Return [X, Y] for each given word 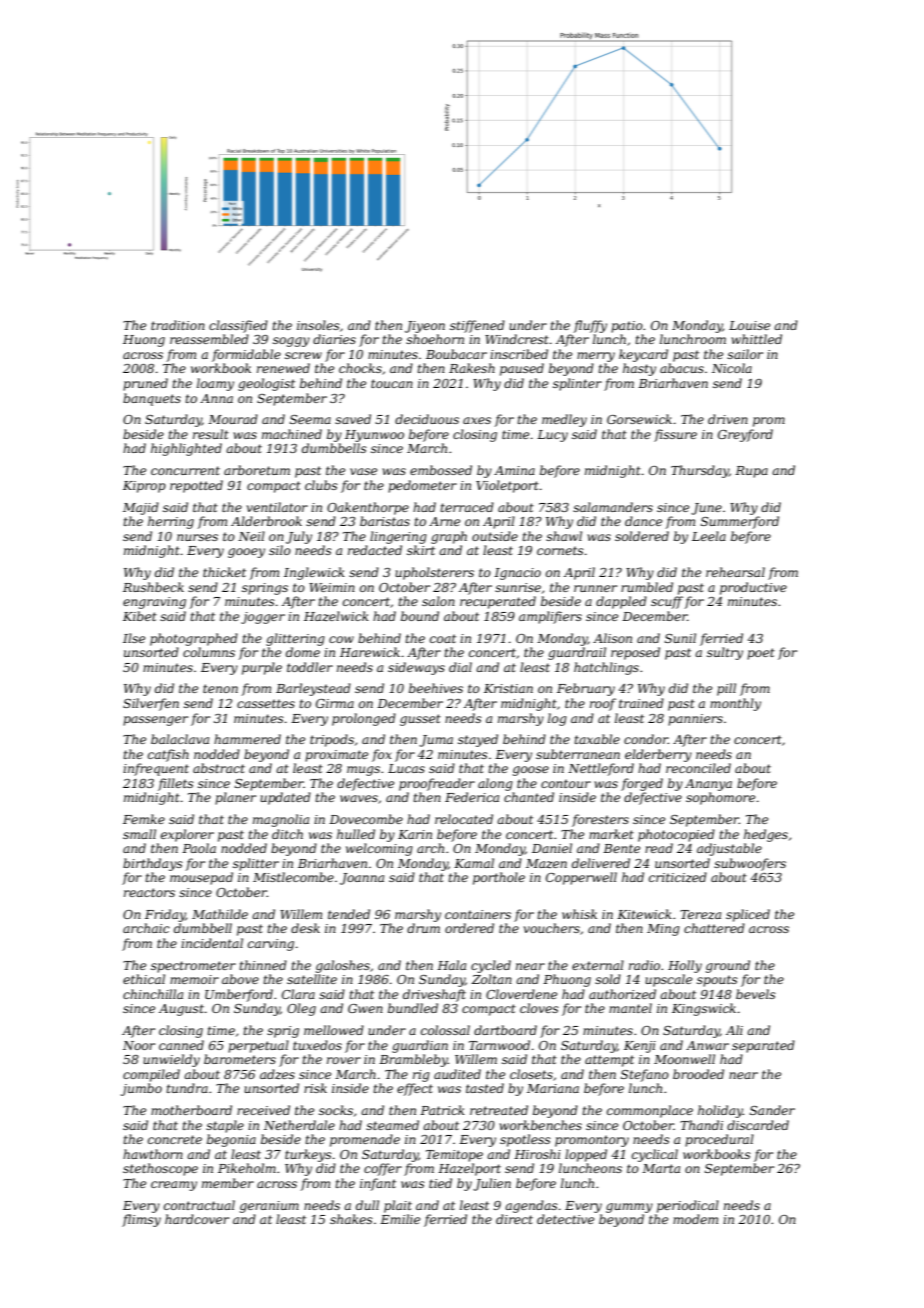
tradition [178, 325]
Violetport [507, 486]
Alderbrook [266, 521]
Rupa [751, 472]
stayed [478, 740]
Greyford [745, 435]
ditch [287, 834]
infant [378, 1184]
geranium [269, 1207]
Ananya [708, 785]
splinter [577, 384]
